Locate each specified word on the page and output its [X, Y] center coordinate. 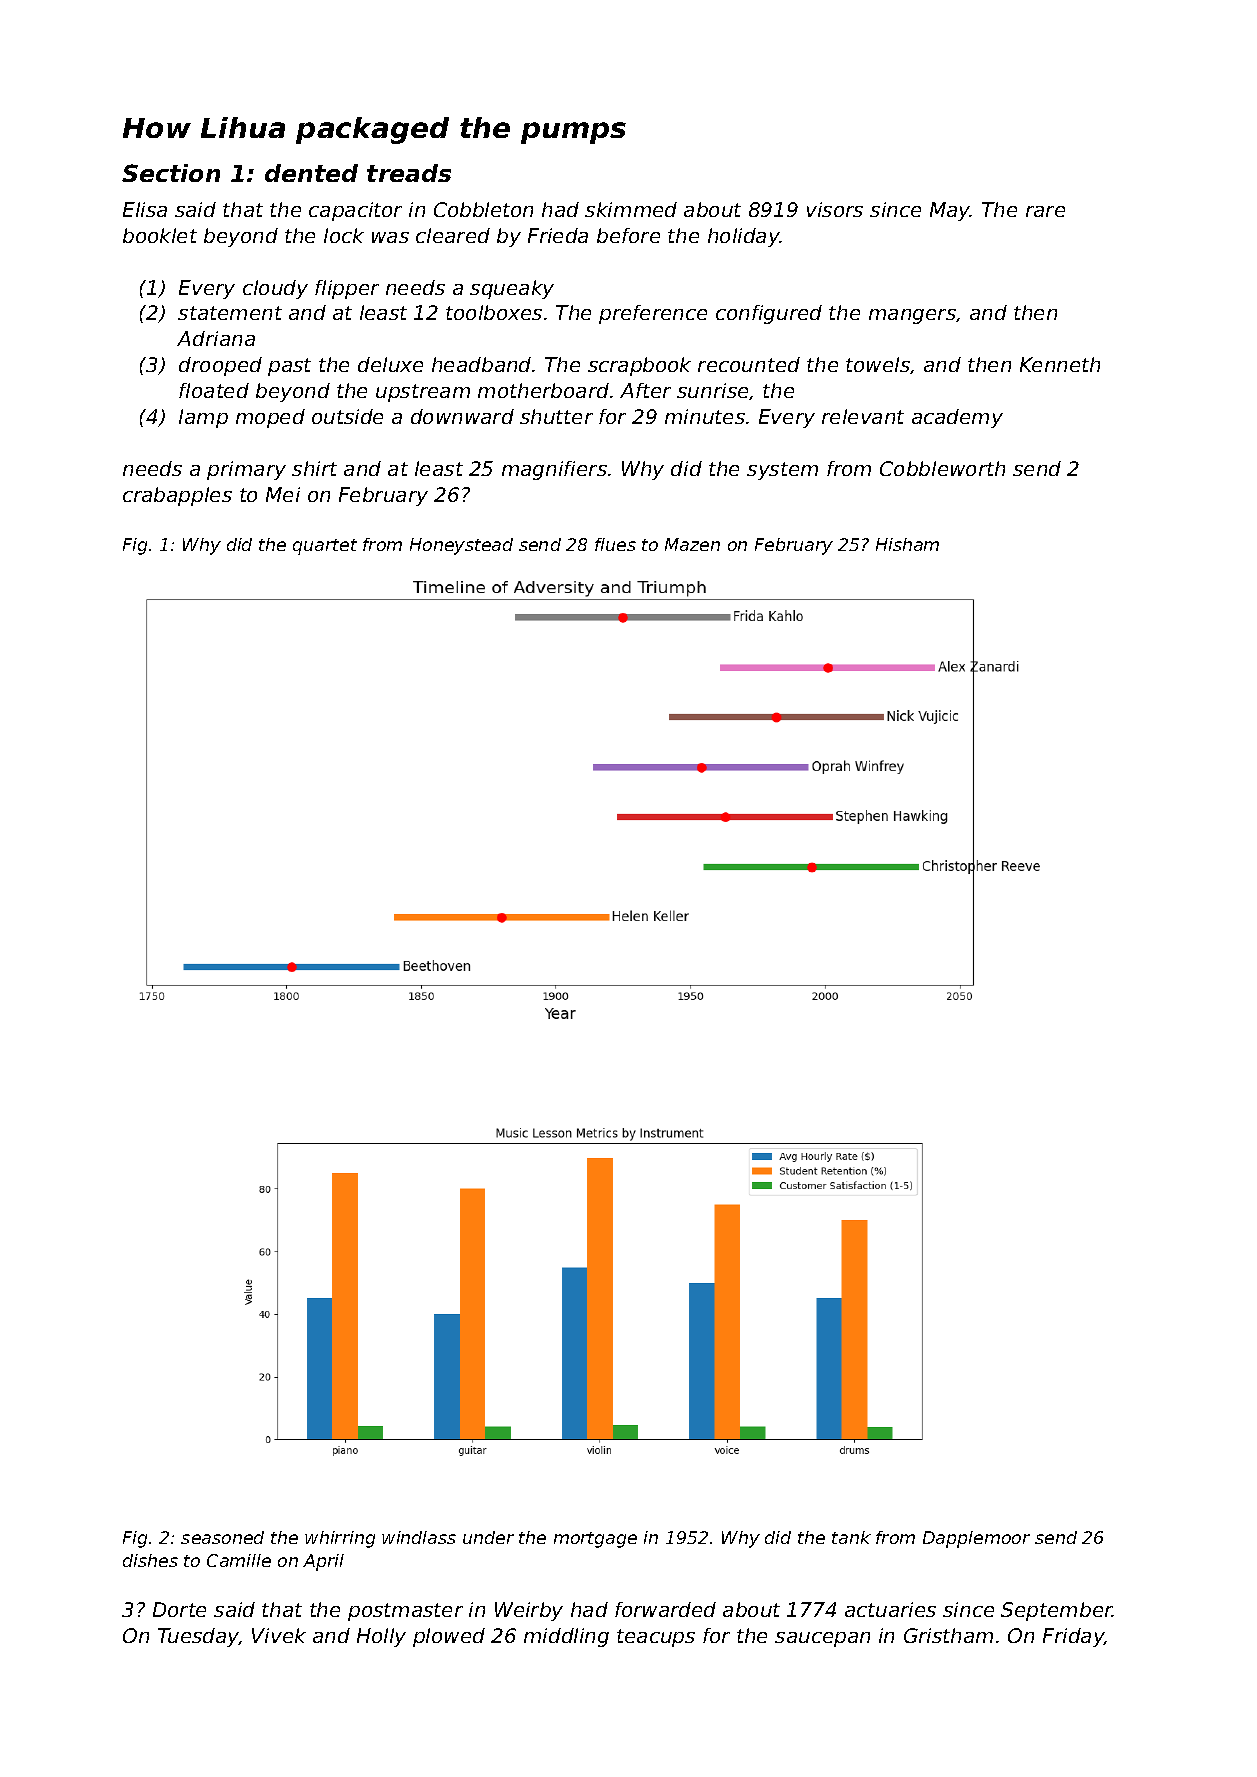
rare [1045, 211]
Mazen [692, 544]
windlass [419, 1537]
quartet [325, 547]
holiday [744, 237]
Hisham [907, 544]
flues [615, 544]
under [488, 1537]
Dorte [179, 1609]
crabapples [177, 496]
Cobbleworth [942, 468]
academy [957, 418]
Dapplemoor [976, 1539]
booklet [160, 235]
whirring [340, 1539]
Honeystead [461, 546]
